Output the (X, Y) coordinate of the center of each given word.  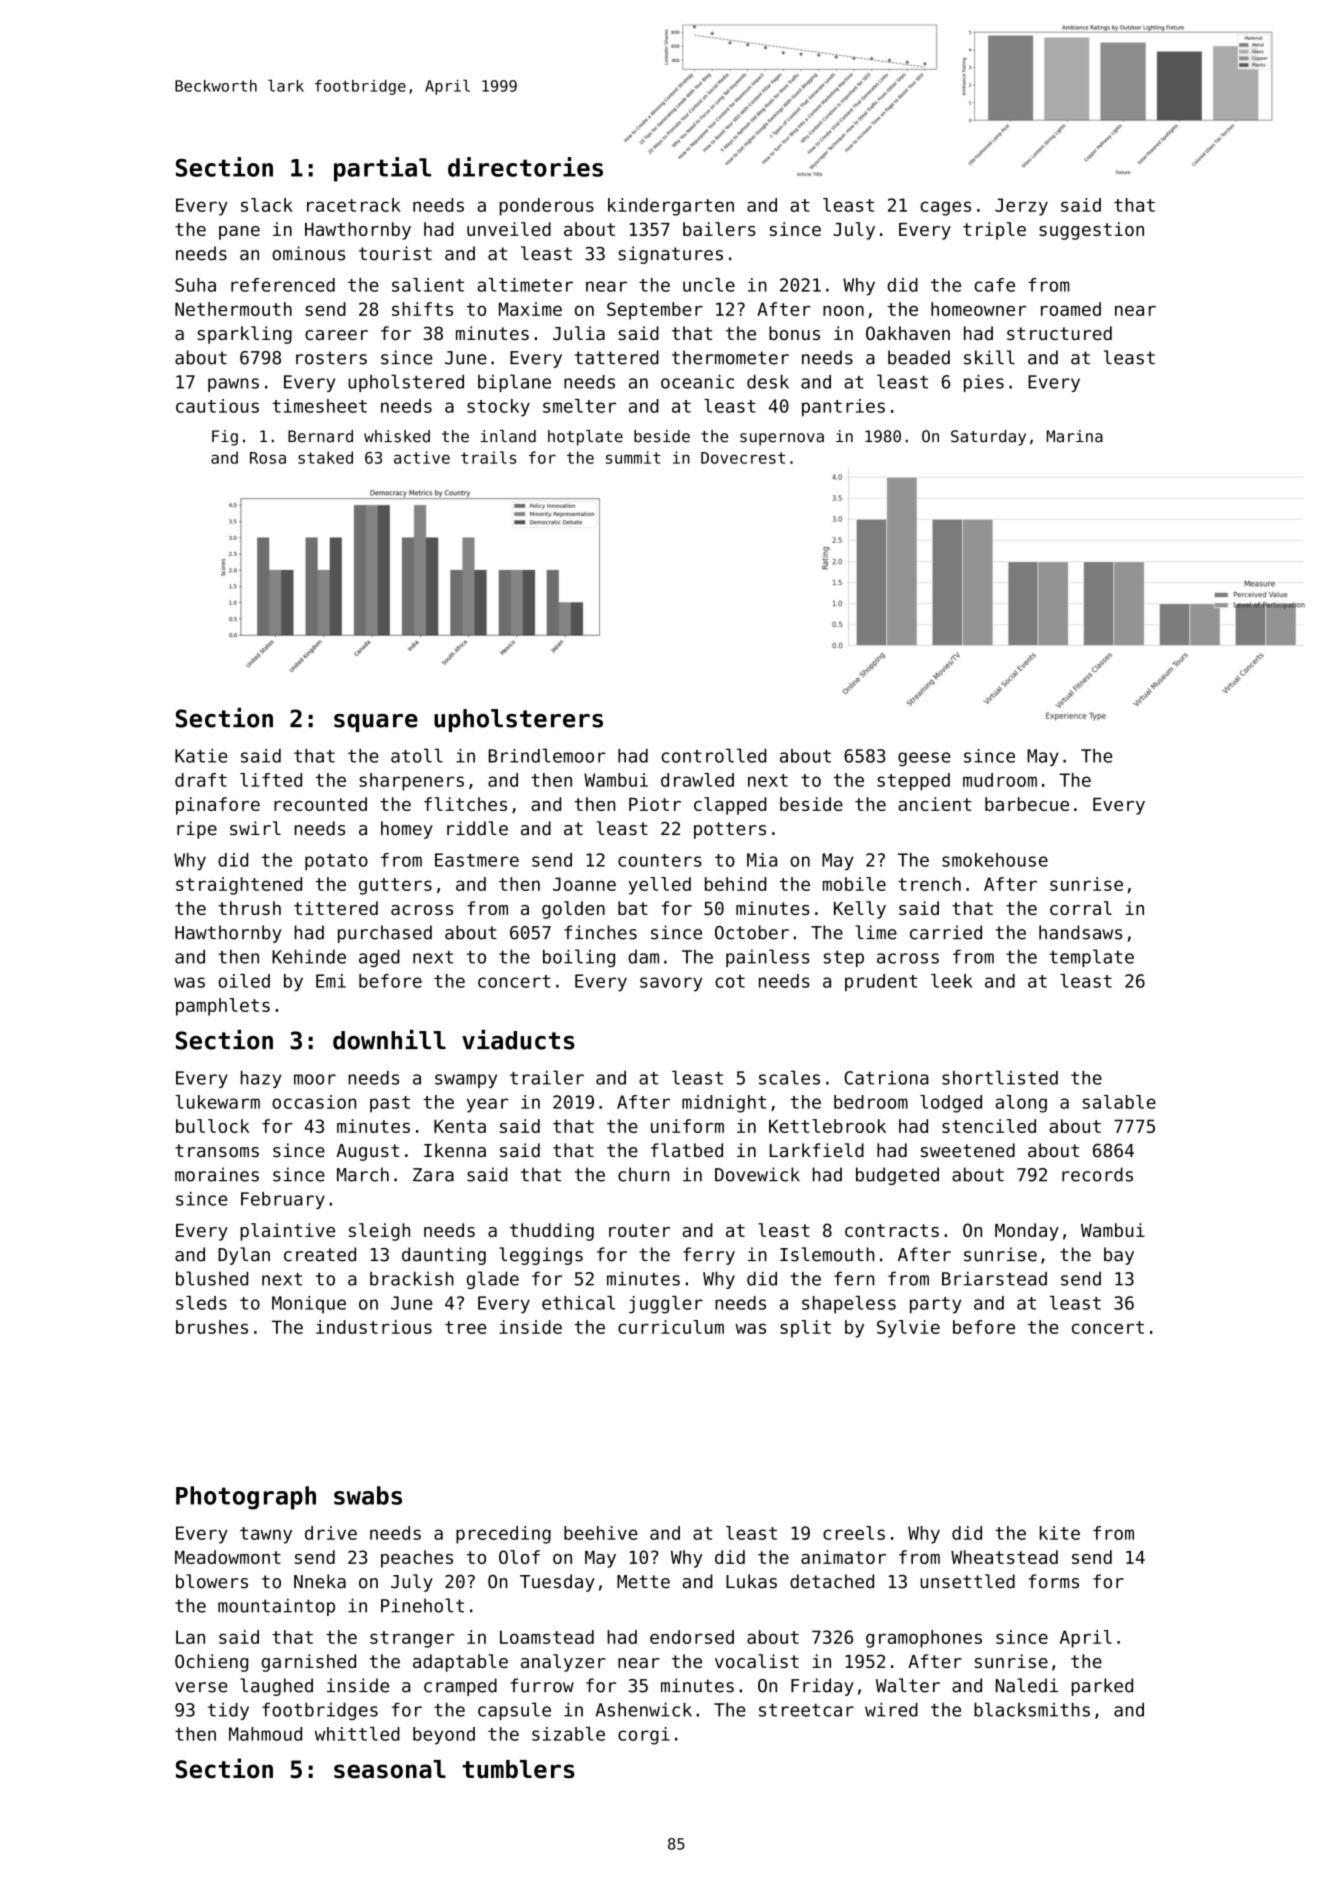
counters (660, 860)
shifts (422, 309)
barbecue (1027, 804)
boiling (579, 958)
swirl (255, 828)
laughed (276, 1687)
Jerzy (1021, 207)
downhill (389, 1040)
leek (952, 981)
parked (1102, 1687)
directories (525, 167)
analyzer (563, 1663)
